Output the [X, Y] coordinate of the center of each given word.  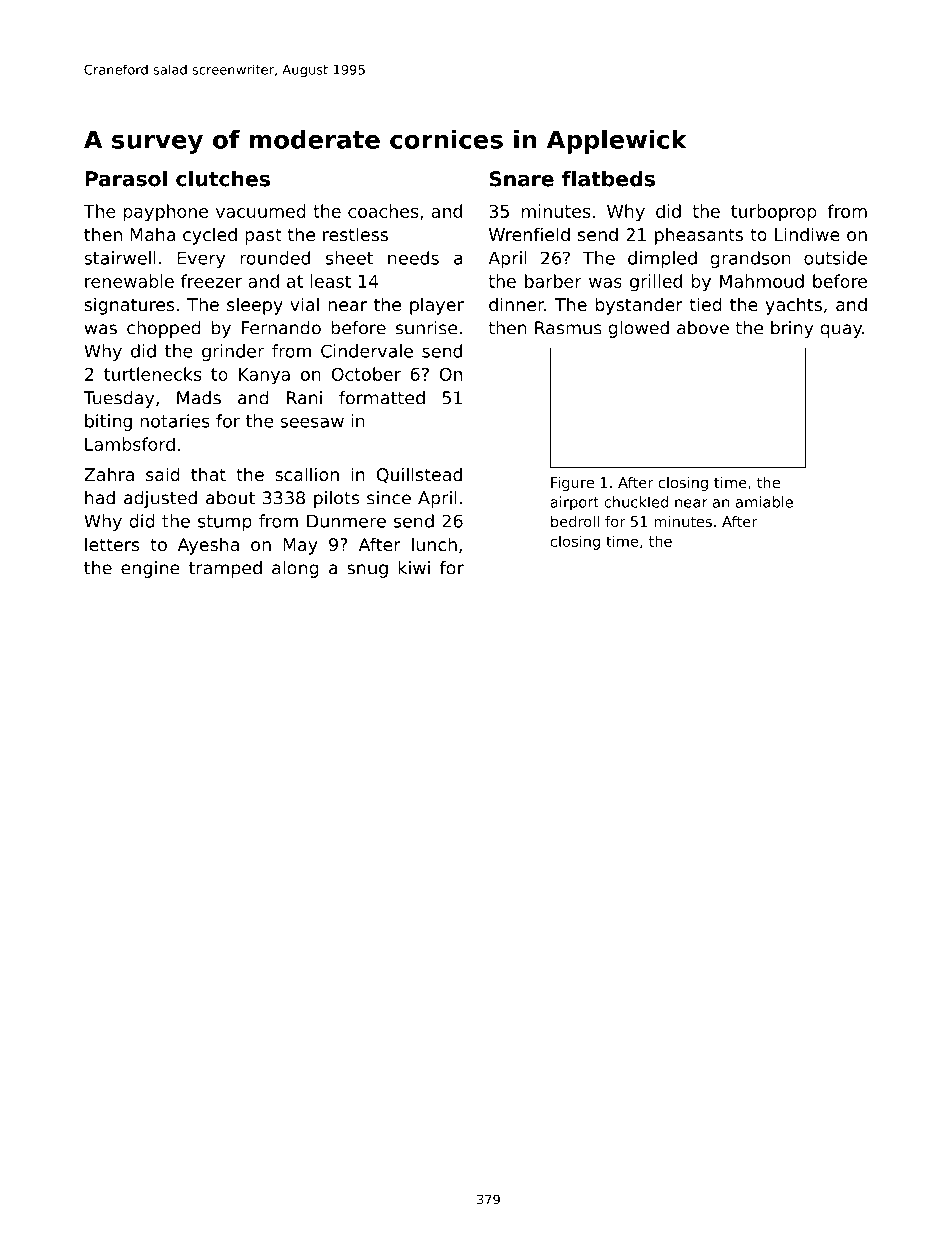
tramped [225, 569]
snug [367, 571]
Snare [521, 179]
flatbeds [608, 179]
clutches [223, 179]
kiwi [414, 568]
